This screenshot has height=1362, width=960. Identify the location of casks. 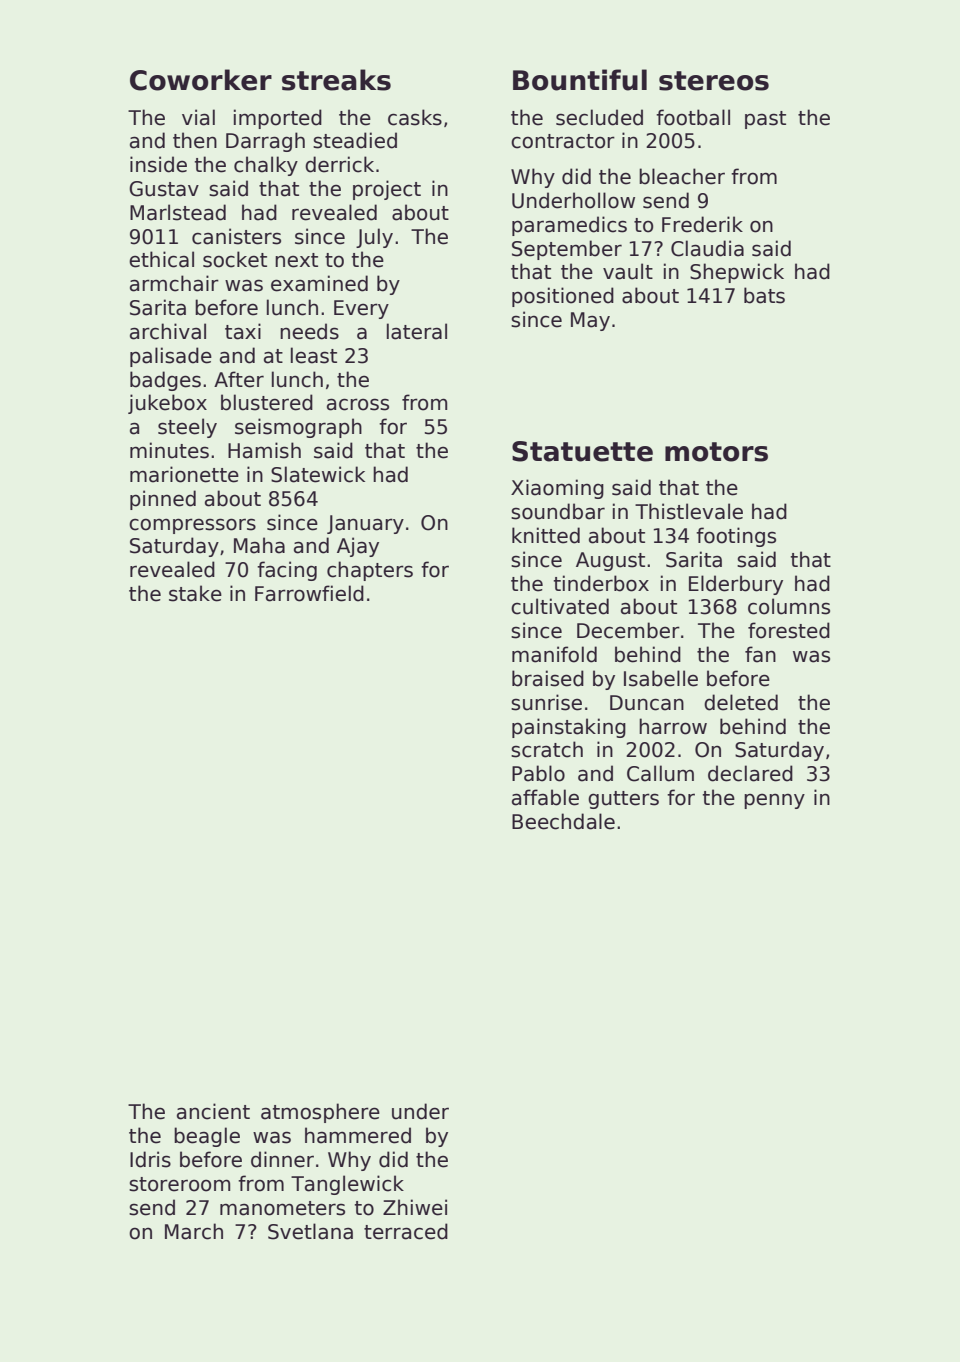
(415, 117).
